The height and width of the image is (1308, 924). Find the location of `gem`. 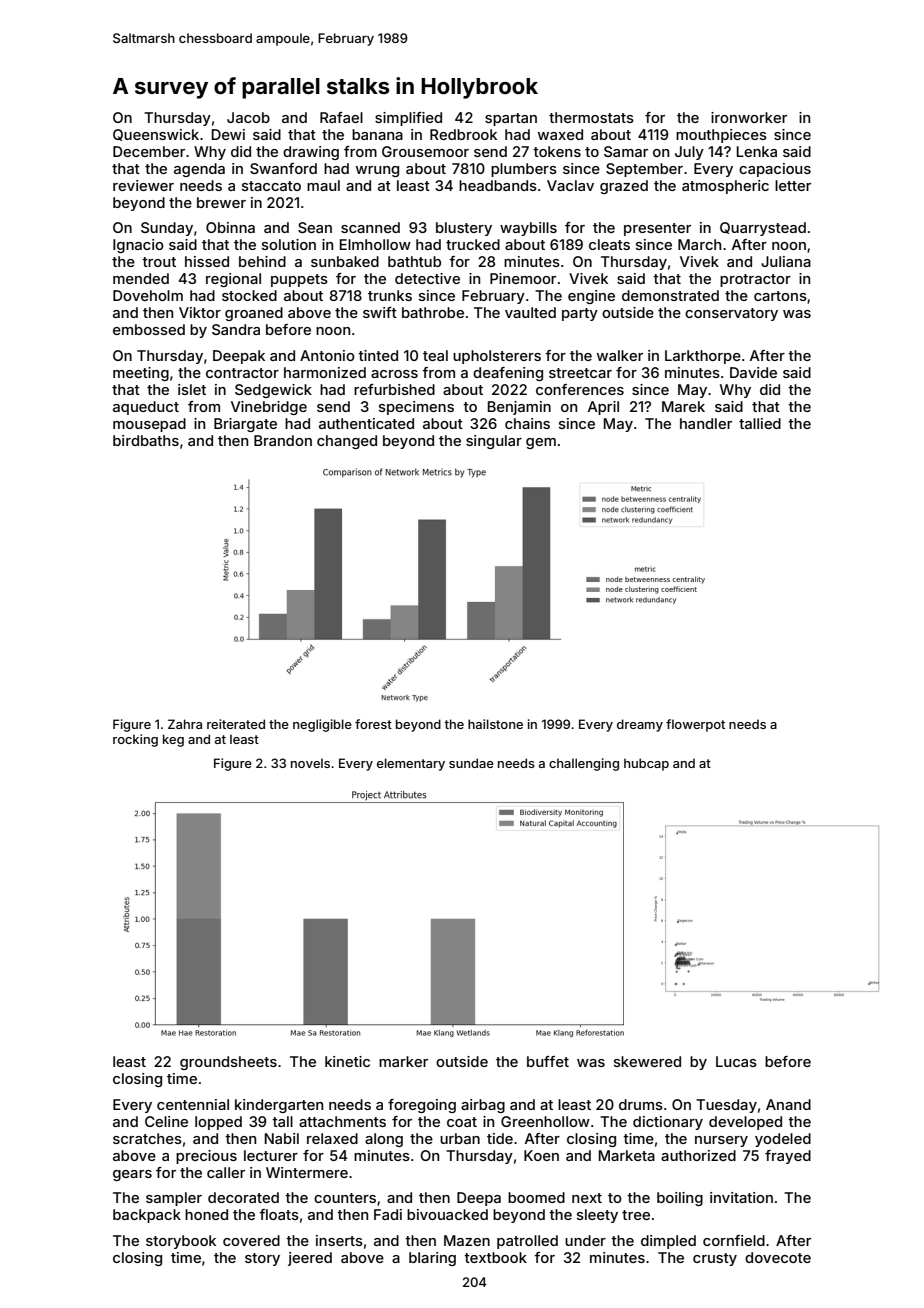

gem is located at coordinates (541, 443).
